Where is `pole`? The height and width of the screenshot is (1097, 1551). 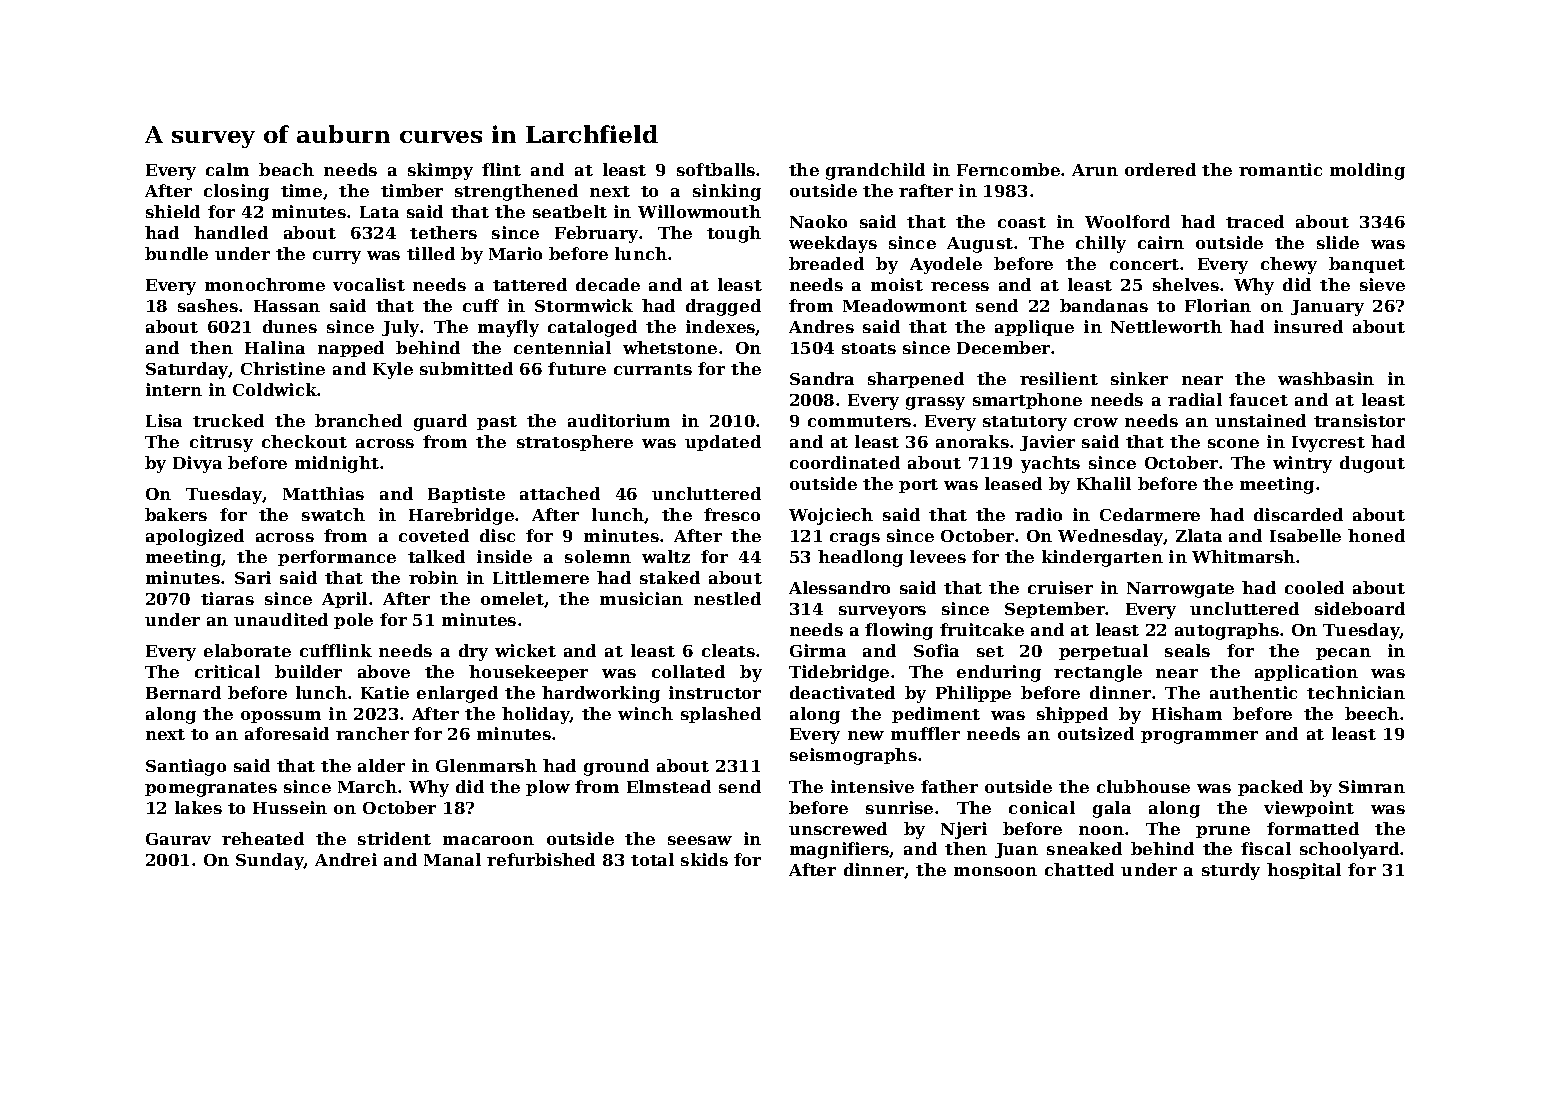 pole is located at coordinates (353, 621).
